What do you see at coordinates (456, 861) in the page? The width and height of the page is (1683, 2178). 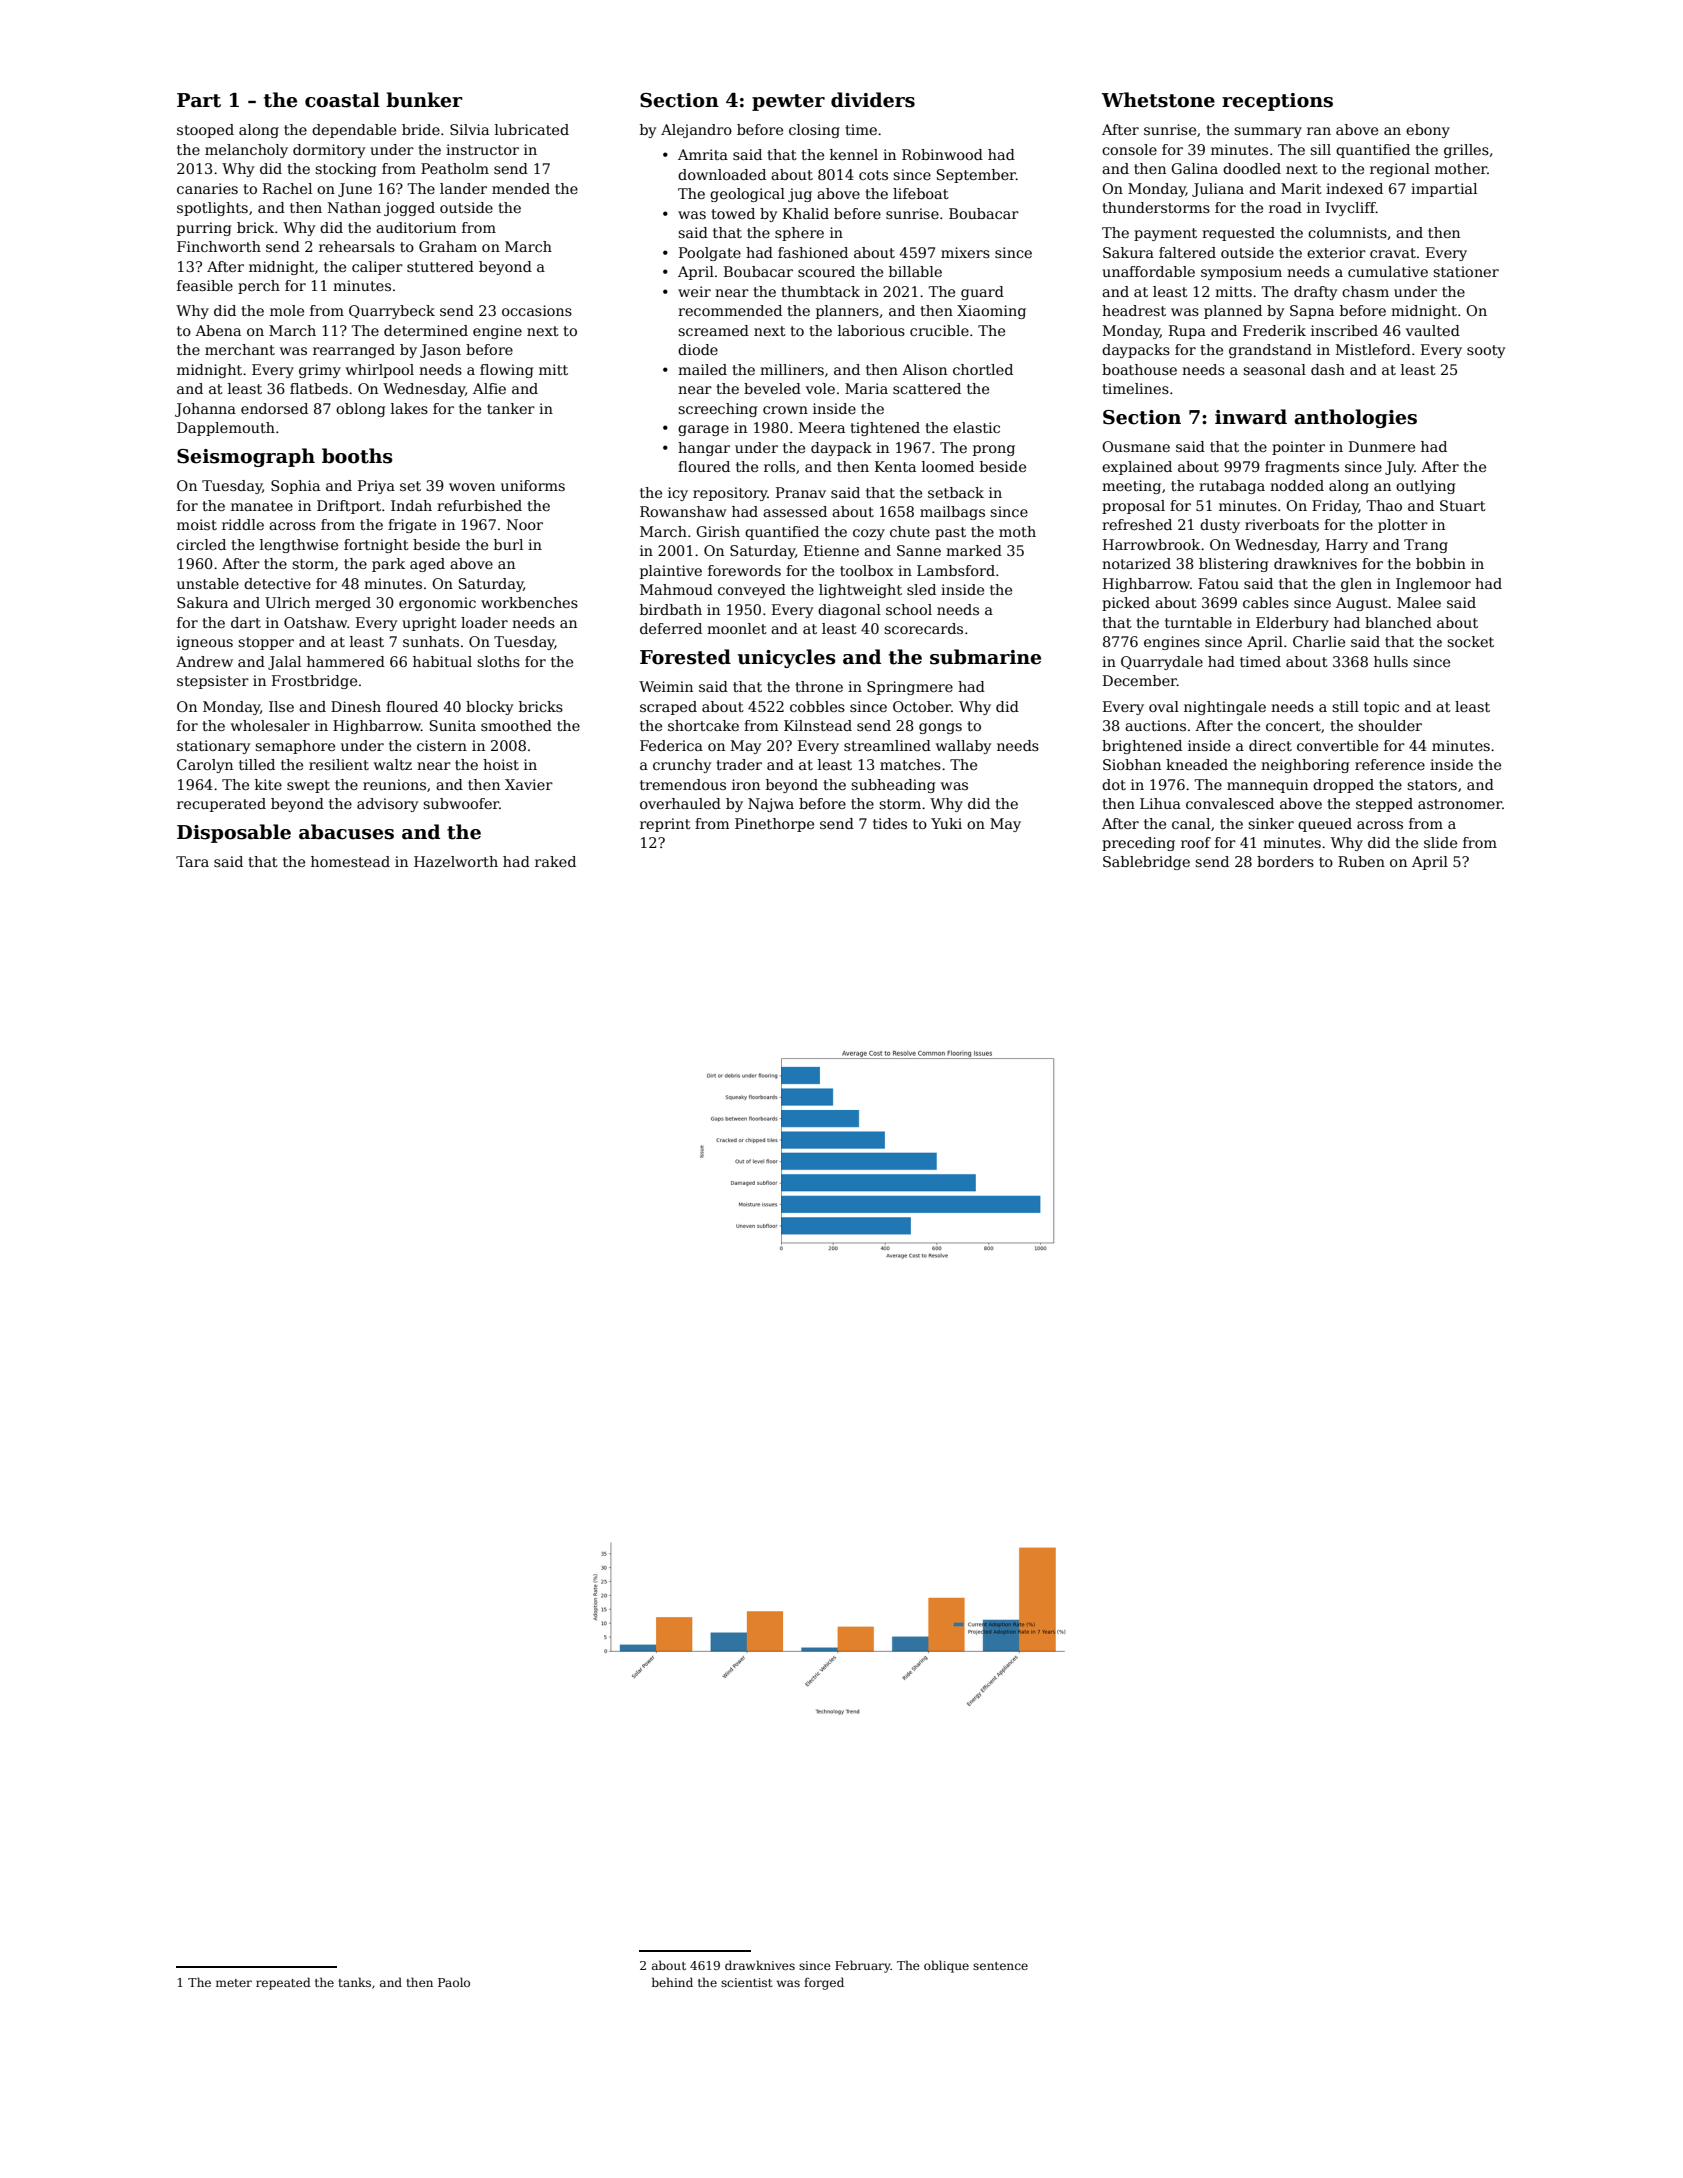 I see `Hazelworth` at bounding box center [456, 861].
